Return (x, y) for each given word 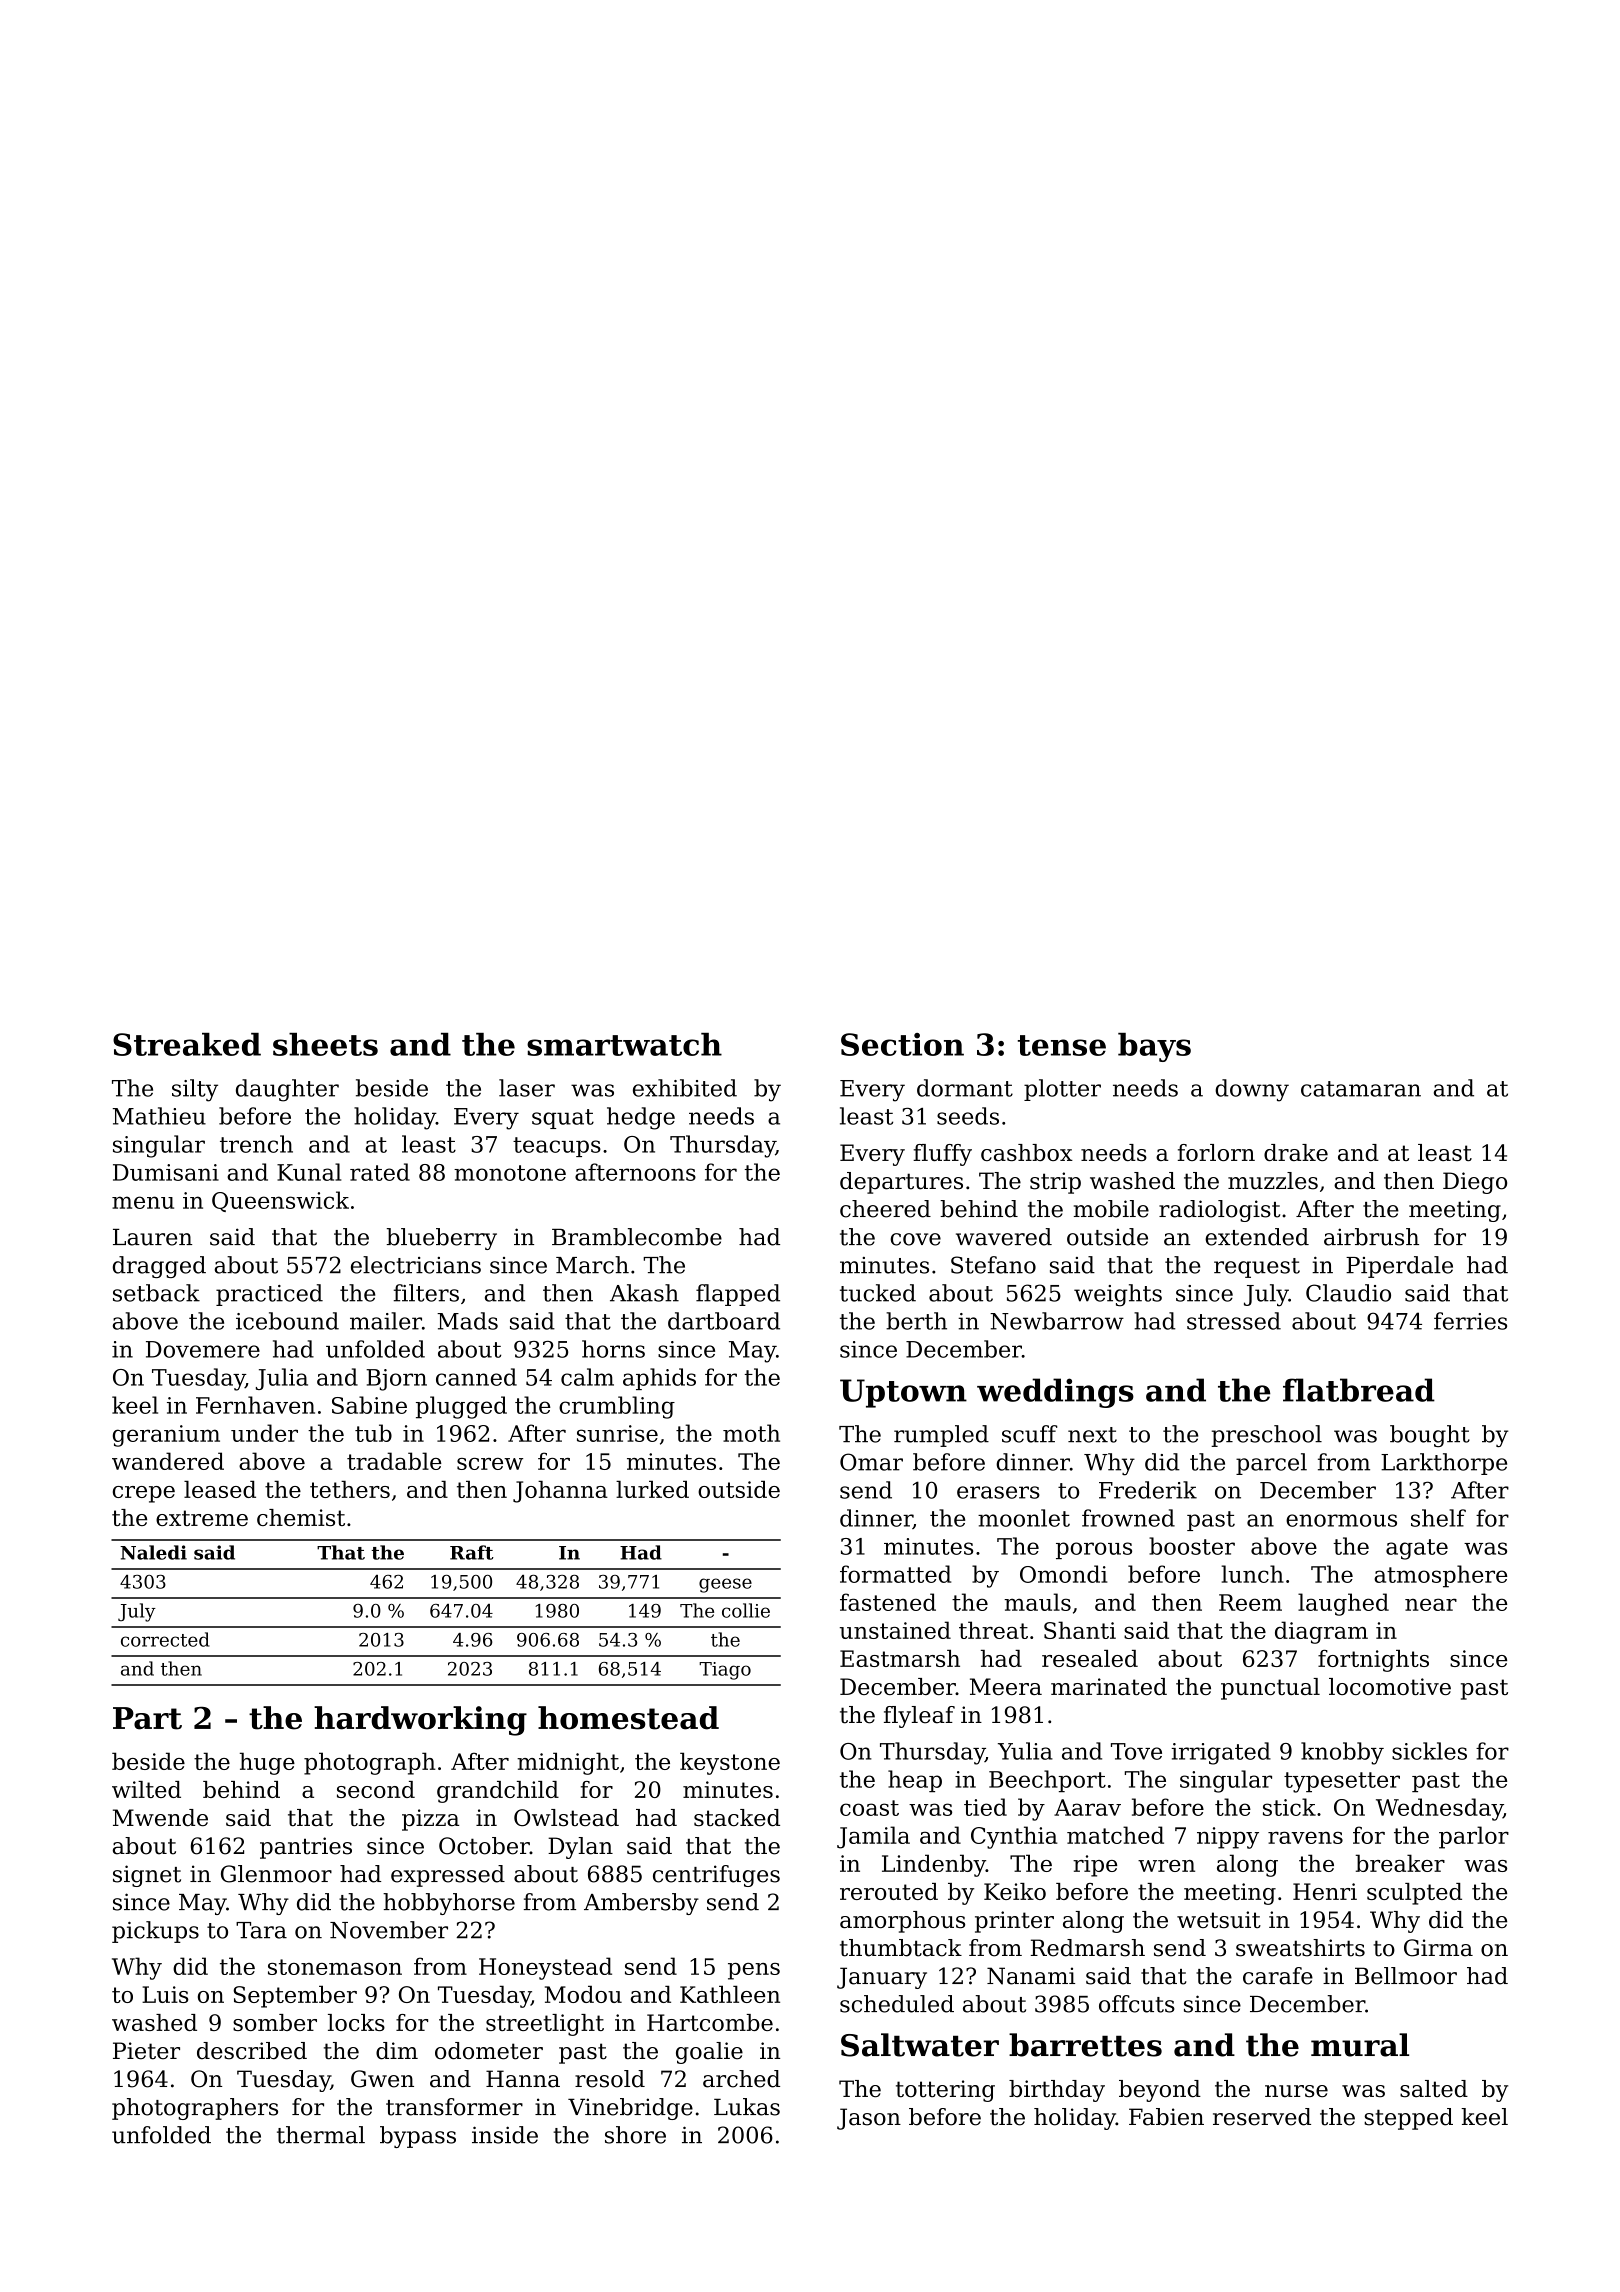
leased (220, 1489)
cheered (885, 1209)
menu (143, 1202)
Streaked (187, 1044)
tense (1062, 1045)
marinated (1109, 1686)
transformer (454, 2107)
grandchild (498, 1792)
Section (902, 1044)
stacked (737, 1818)
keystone (730, 1763)
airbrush (1371, 1237)
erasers (998, 1492)
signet (147, 1876)
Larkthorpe (1444, 1464)
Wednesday (1439, 1809)
